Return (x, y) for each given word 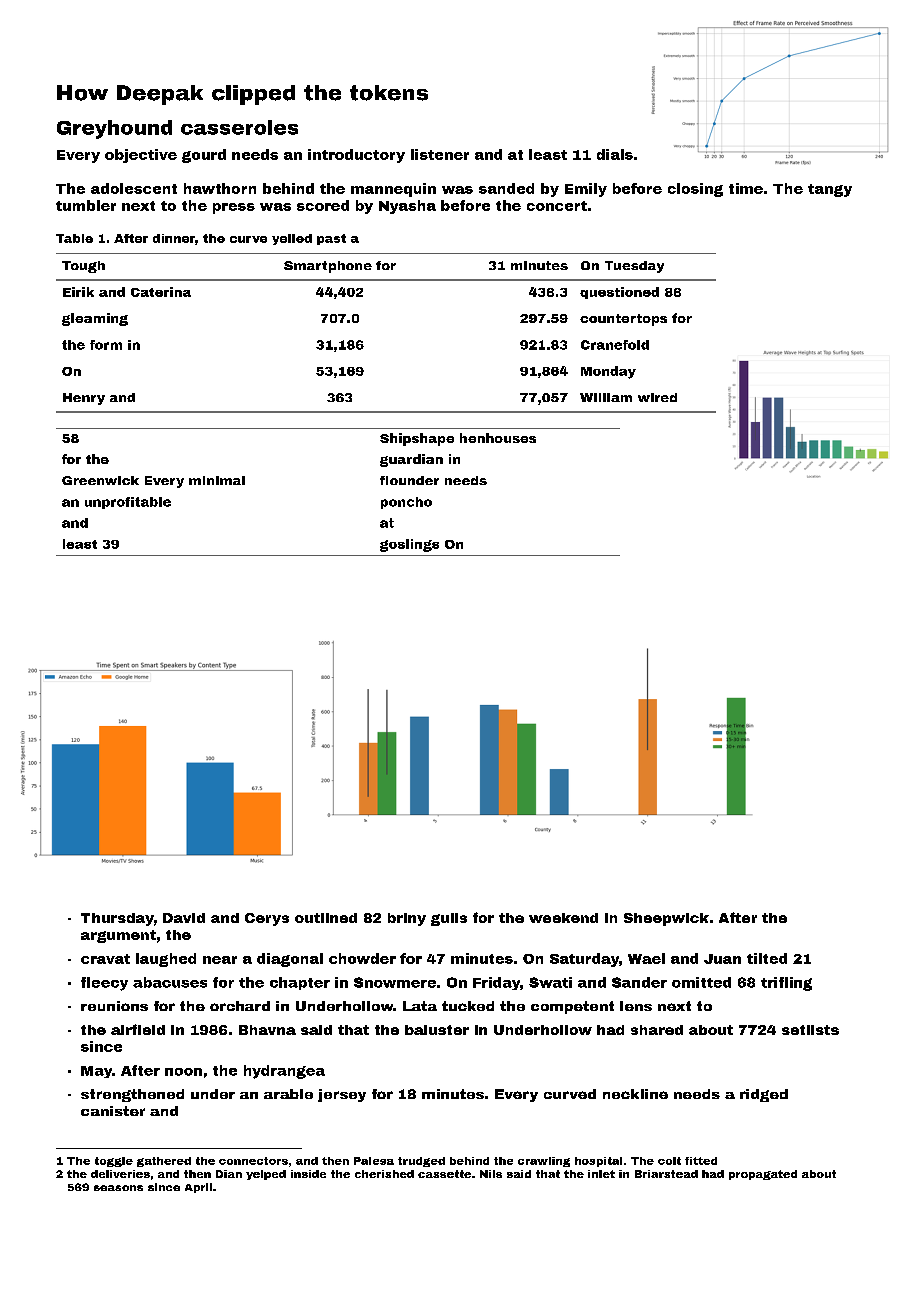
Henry (84, 399)
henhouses (498, 438)
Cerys (267, 919)
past (331, 239)
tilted (767, 958)
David (184, 918)
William (606, 397)
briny (407, 919)
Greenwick (100, 480)
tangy (830, 190)
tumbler (86, 205)
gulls (449, 919)
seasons (118, 1188)
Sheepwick (666, 919)
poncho (406, 503)
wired (657, 397)
